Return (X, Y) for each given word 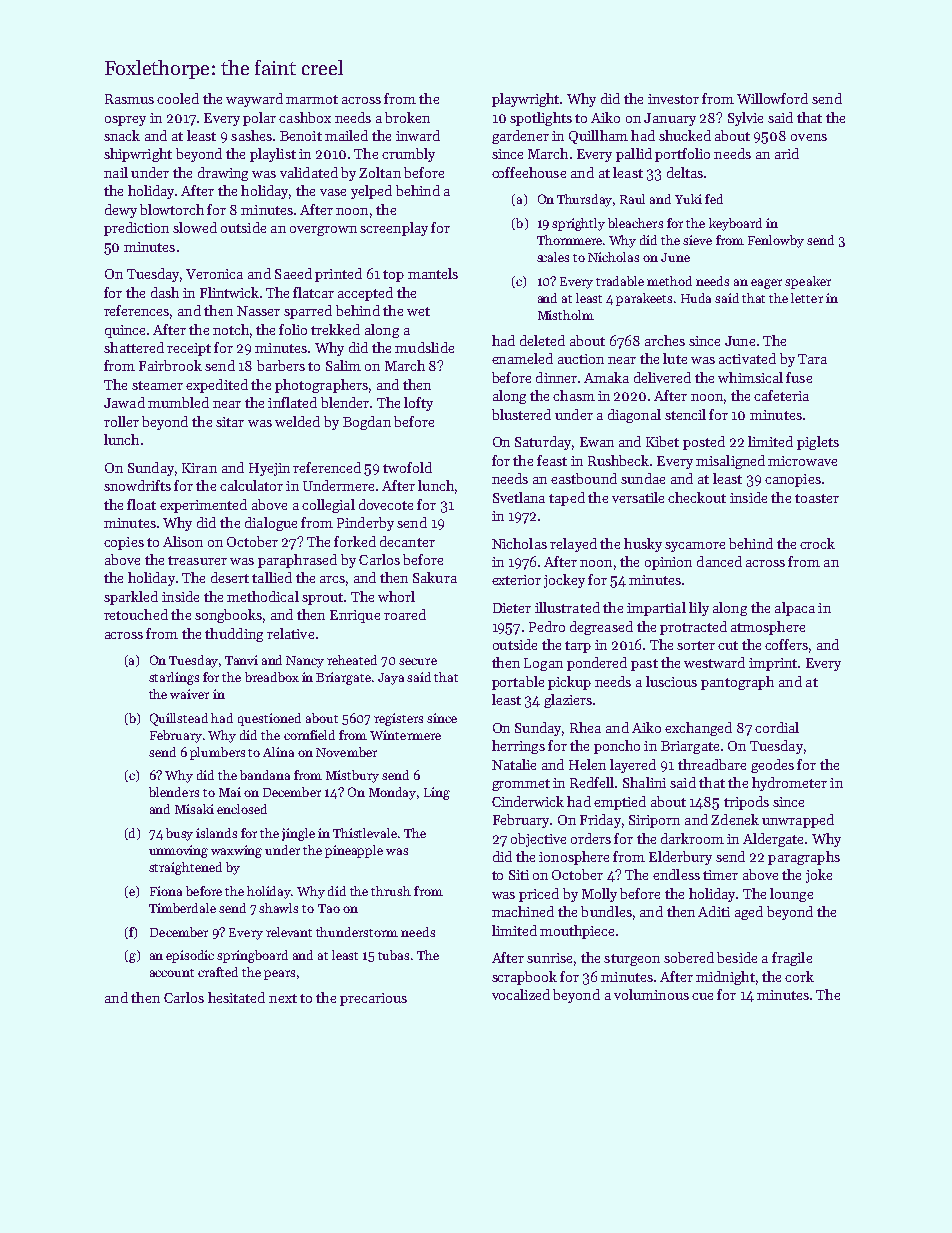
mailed (346, 135)
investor (673, 99)
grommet (521, 785)
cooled (178, 98)
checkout (697, 497)
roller (121, 421)
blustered (521, 414)
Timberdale (182, 908)
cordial (777, 727)
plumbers (217, 753)
